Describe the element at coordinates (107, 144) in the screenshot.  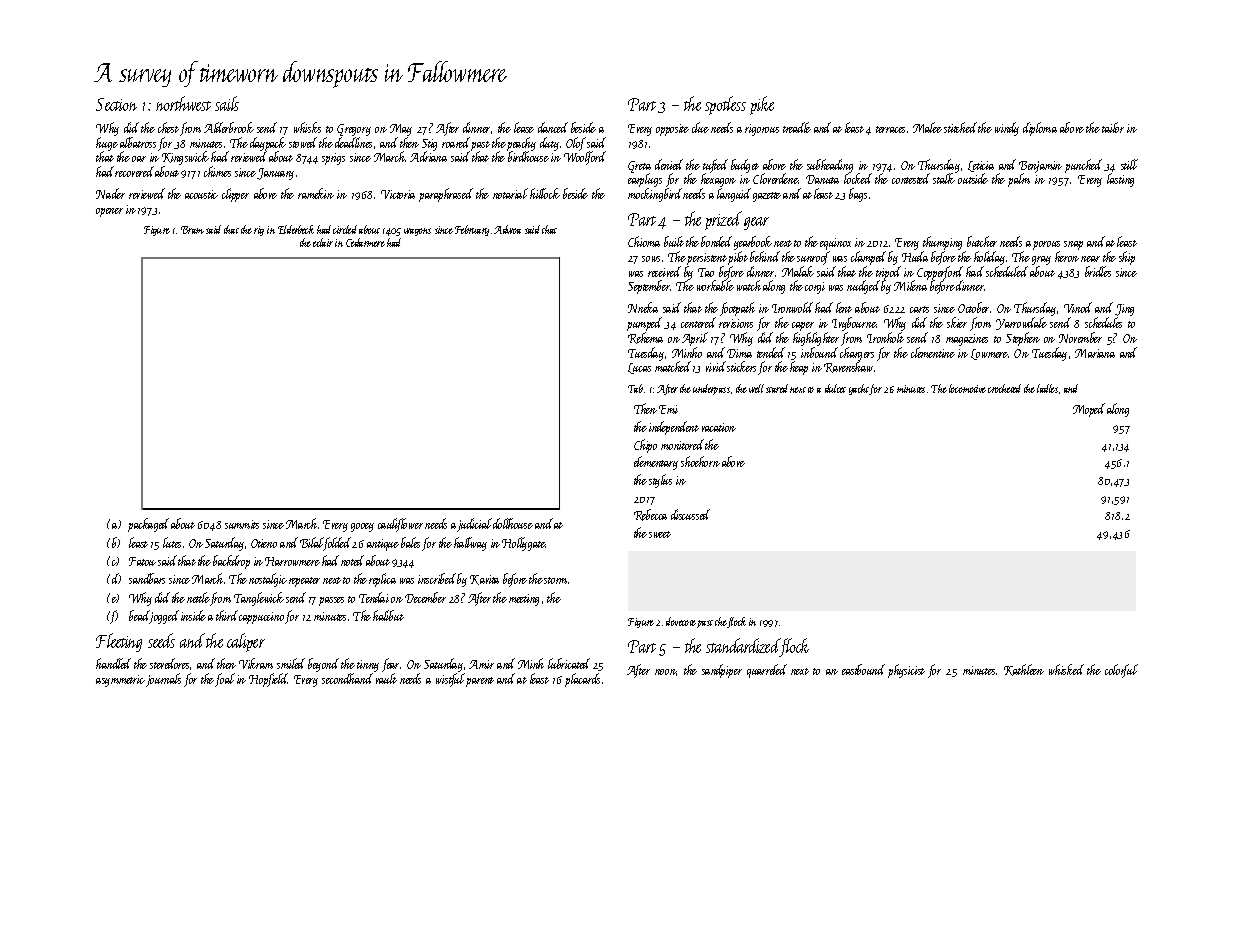
I see `huge` at that location.
